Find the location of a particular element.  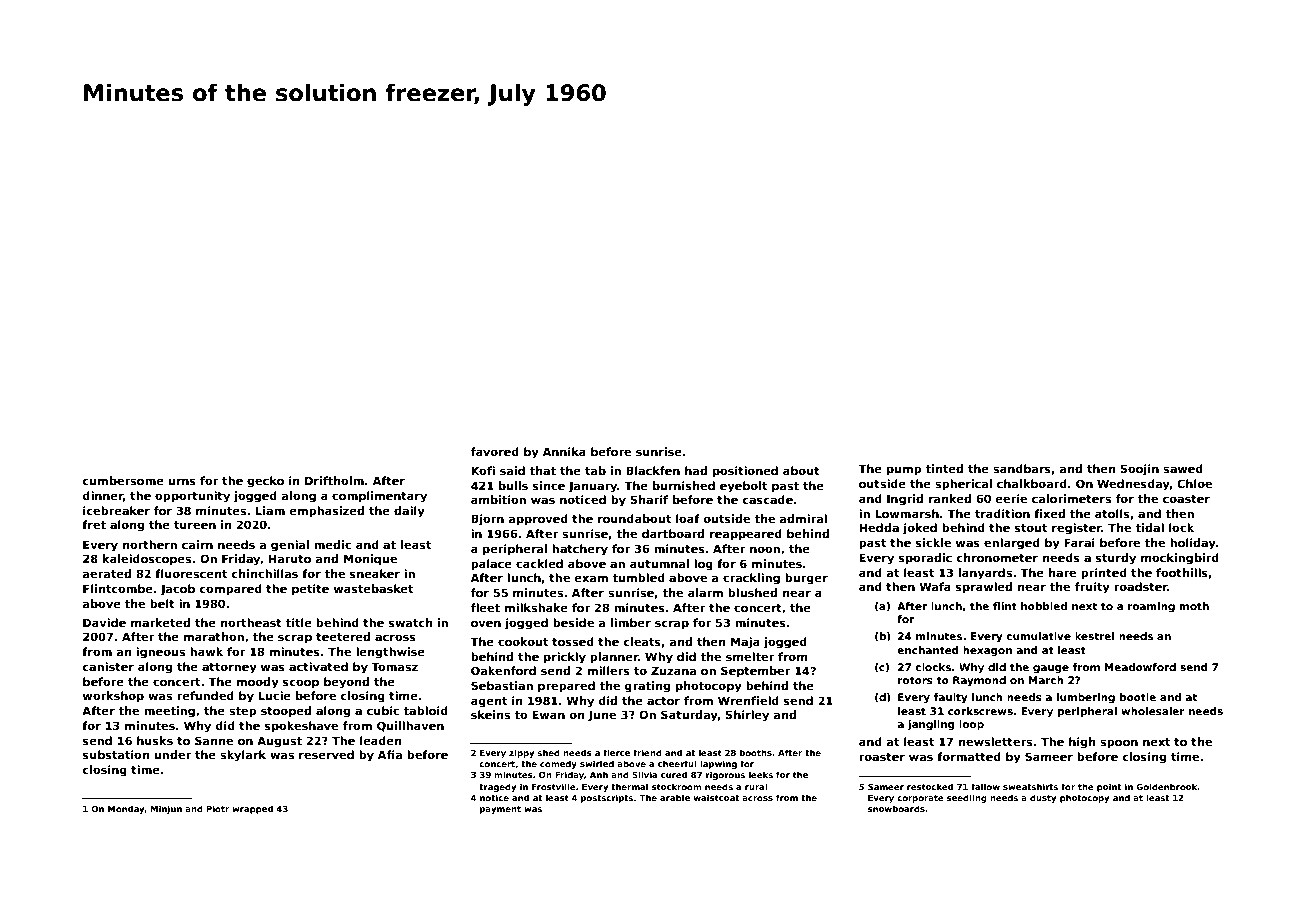

Driftholm is located at coordinates (334, 480).
